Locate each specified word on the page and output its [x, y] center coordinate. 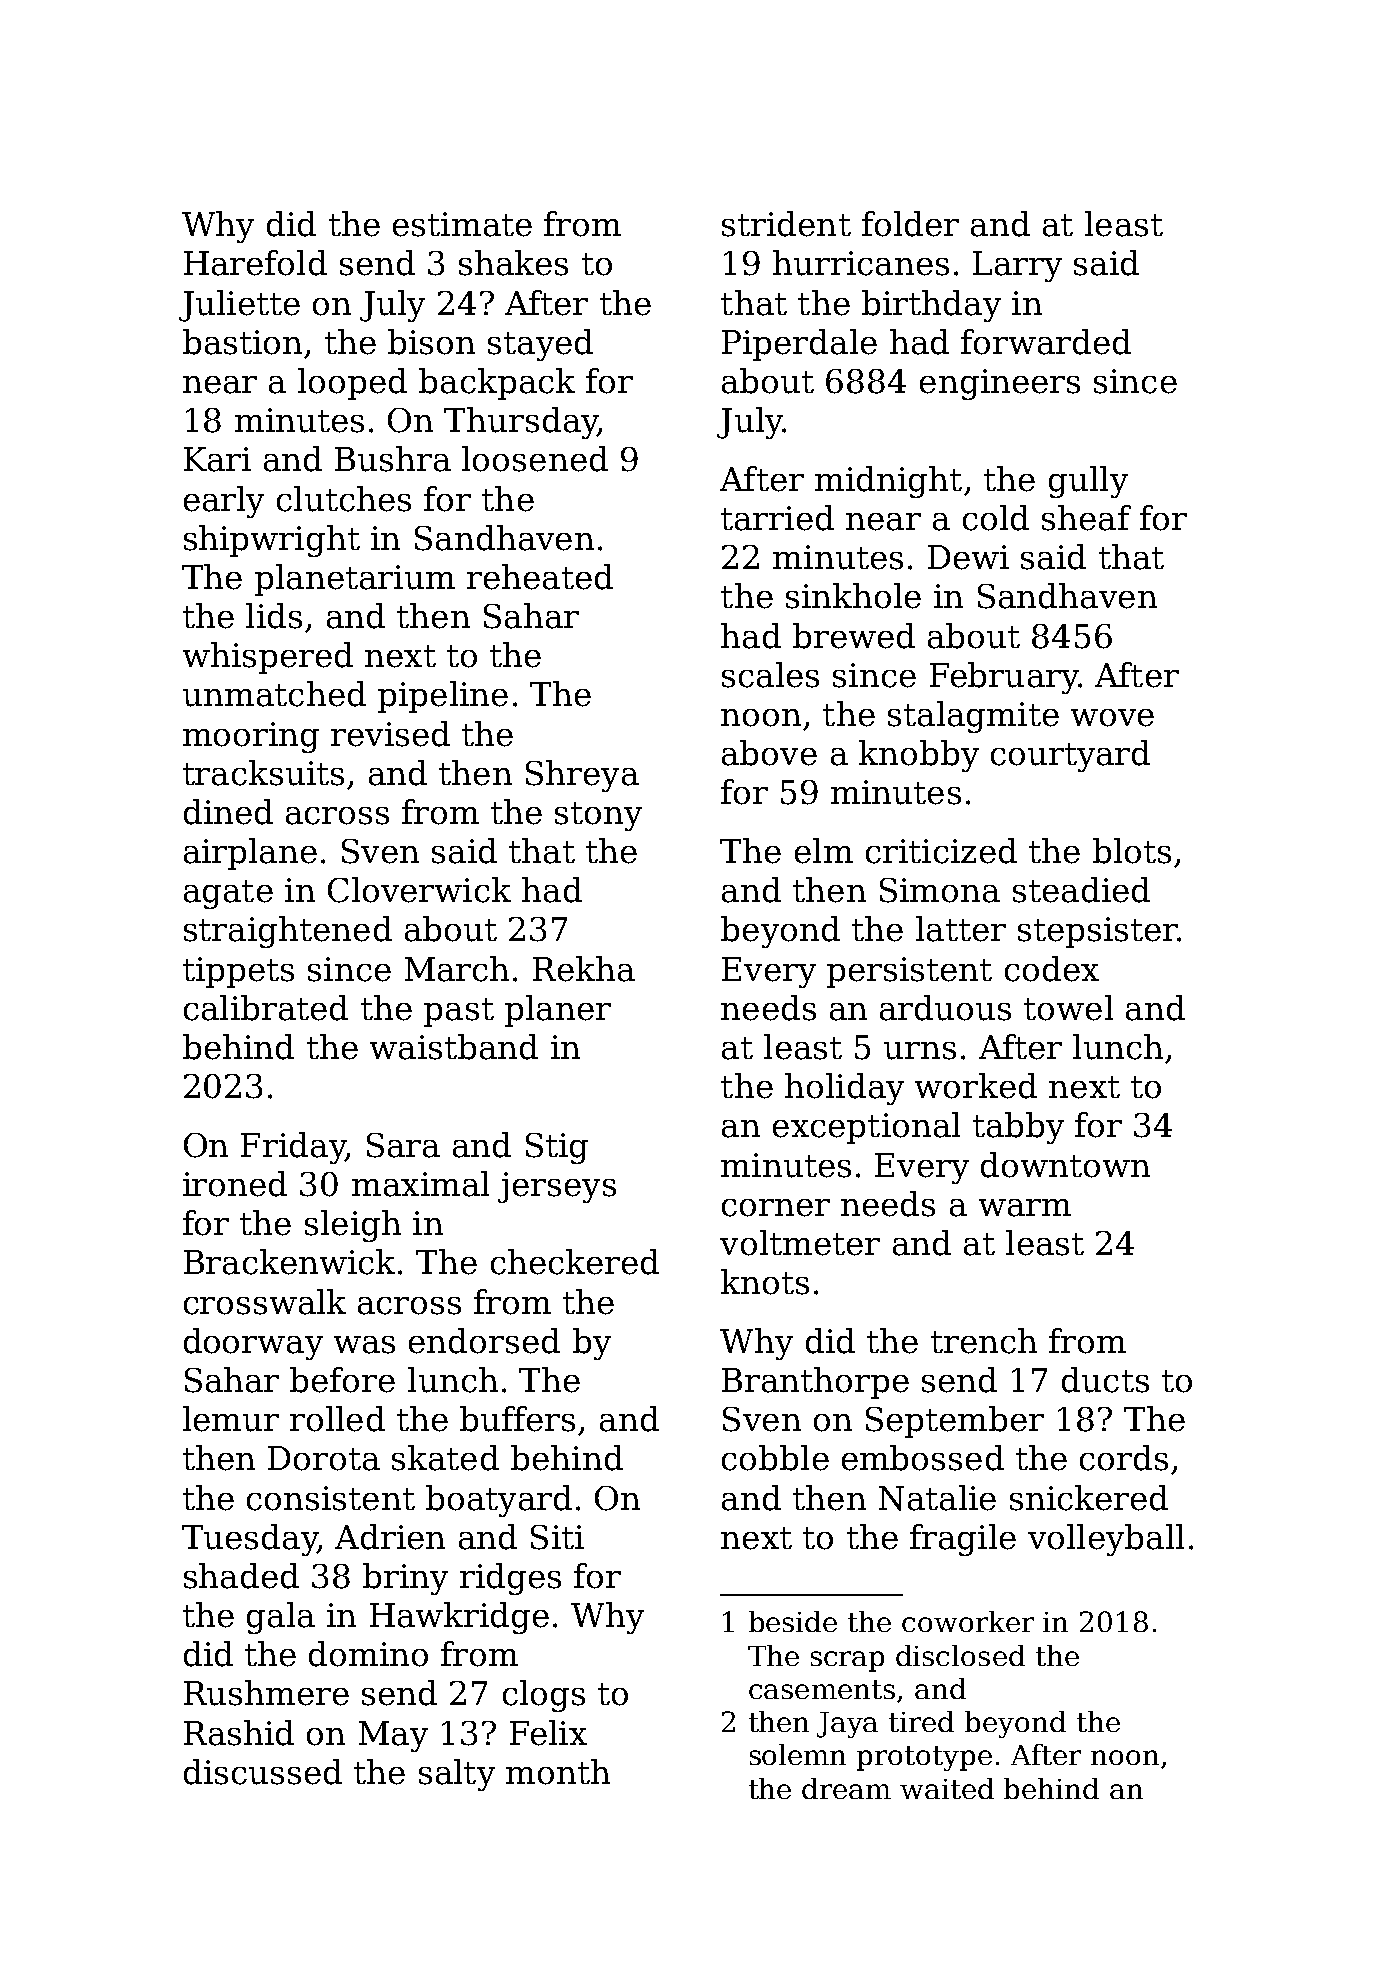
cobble [775, 1458]
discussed [263, 1772]
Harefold [255, 263]
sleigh [353, 1226]
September [955, 1422]
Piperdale [799, 345]
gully [1088, 482]
